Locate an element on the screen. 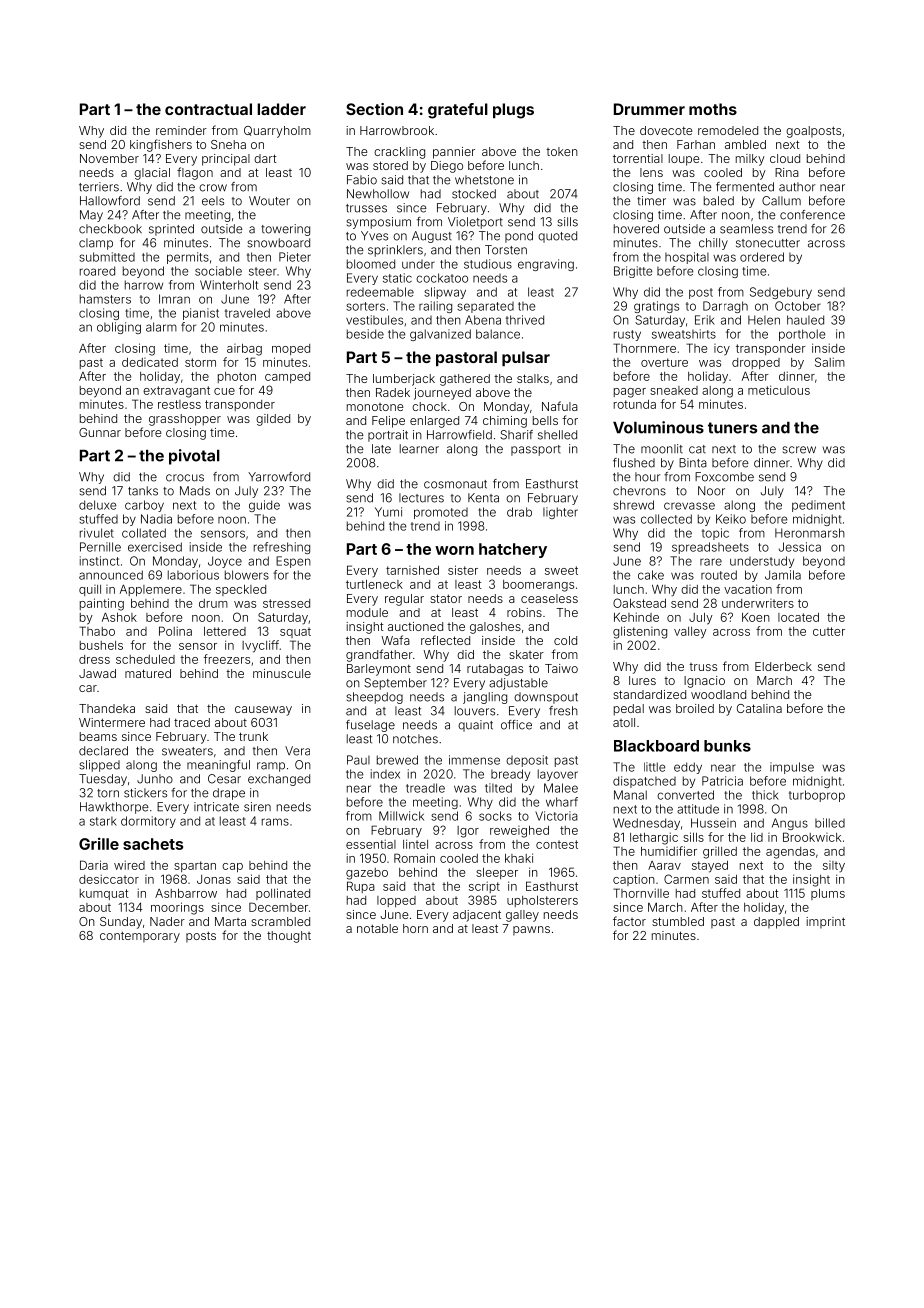 This screenshot has height=1308, width=924. contractual is located at coordinates (208, 109).
